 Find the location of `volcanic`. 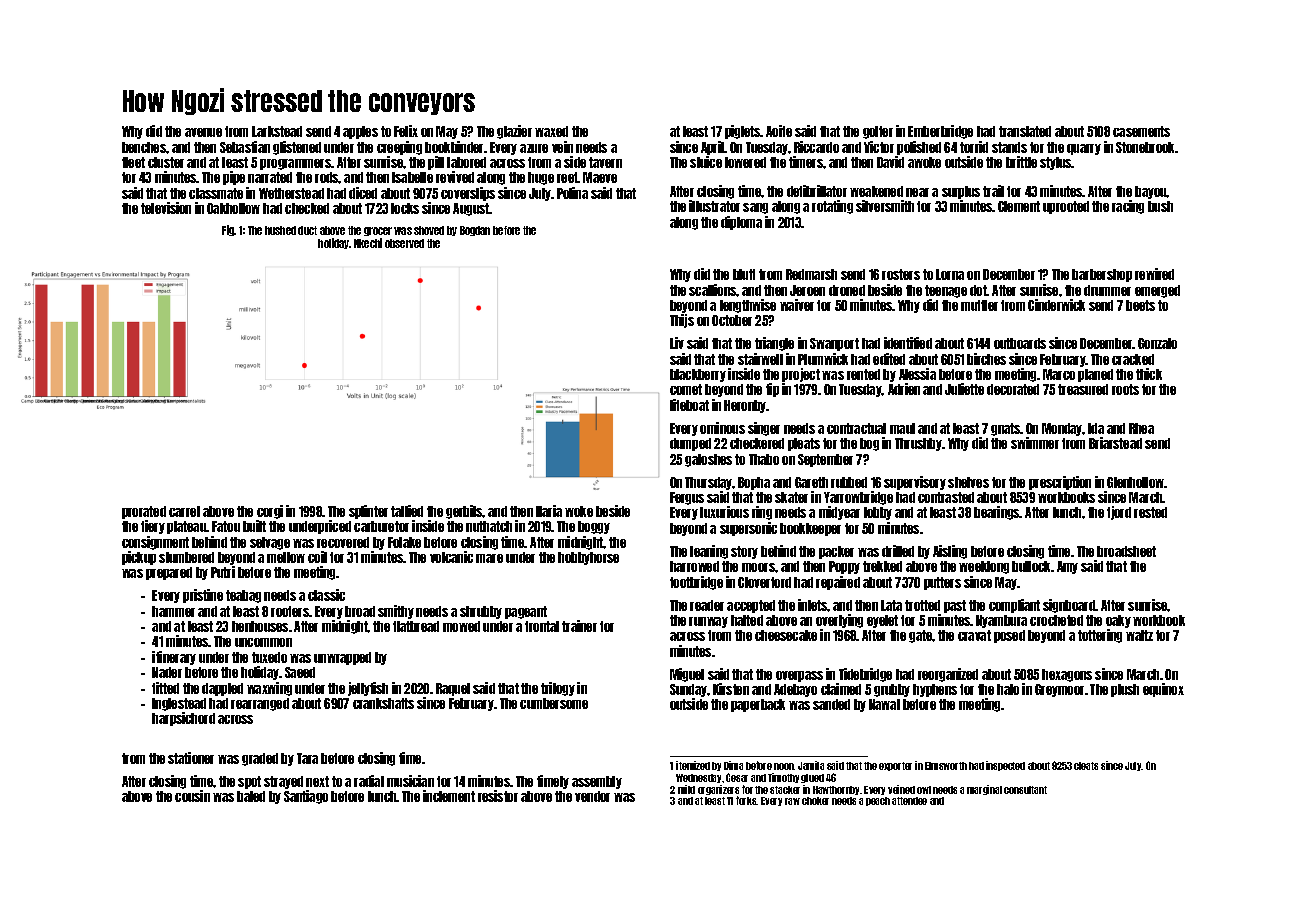

volcanic is located at coordinates (451, 557).
